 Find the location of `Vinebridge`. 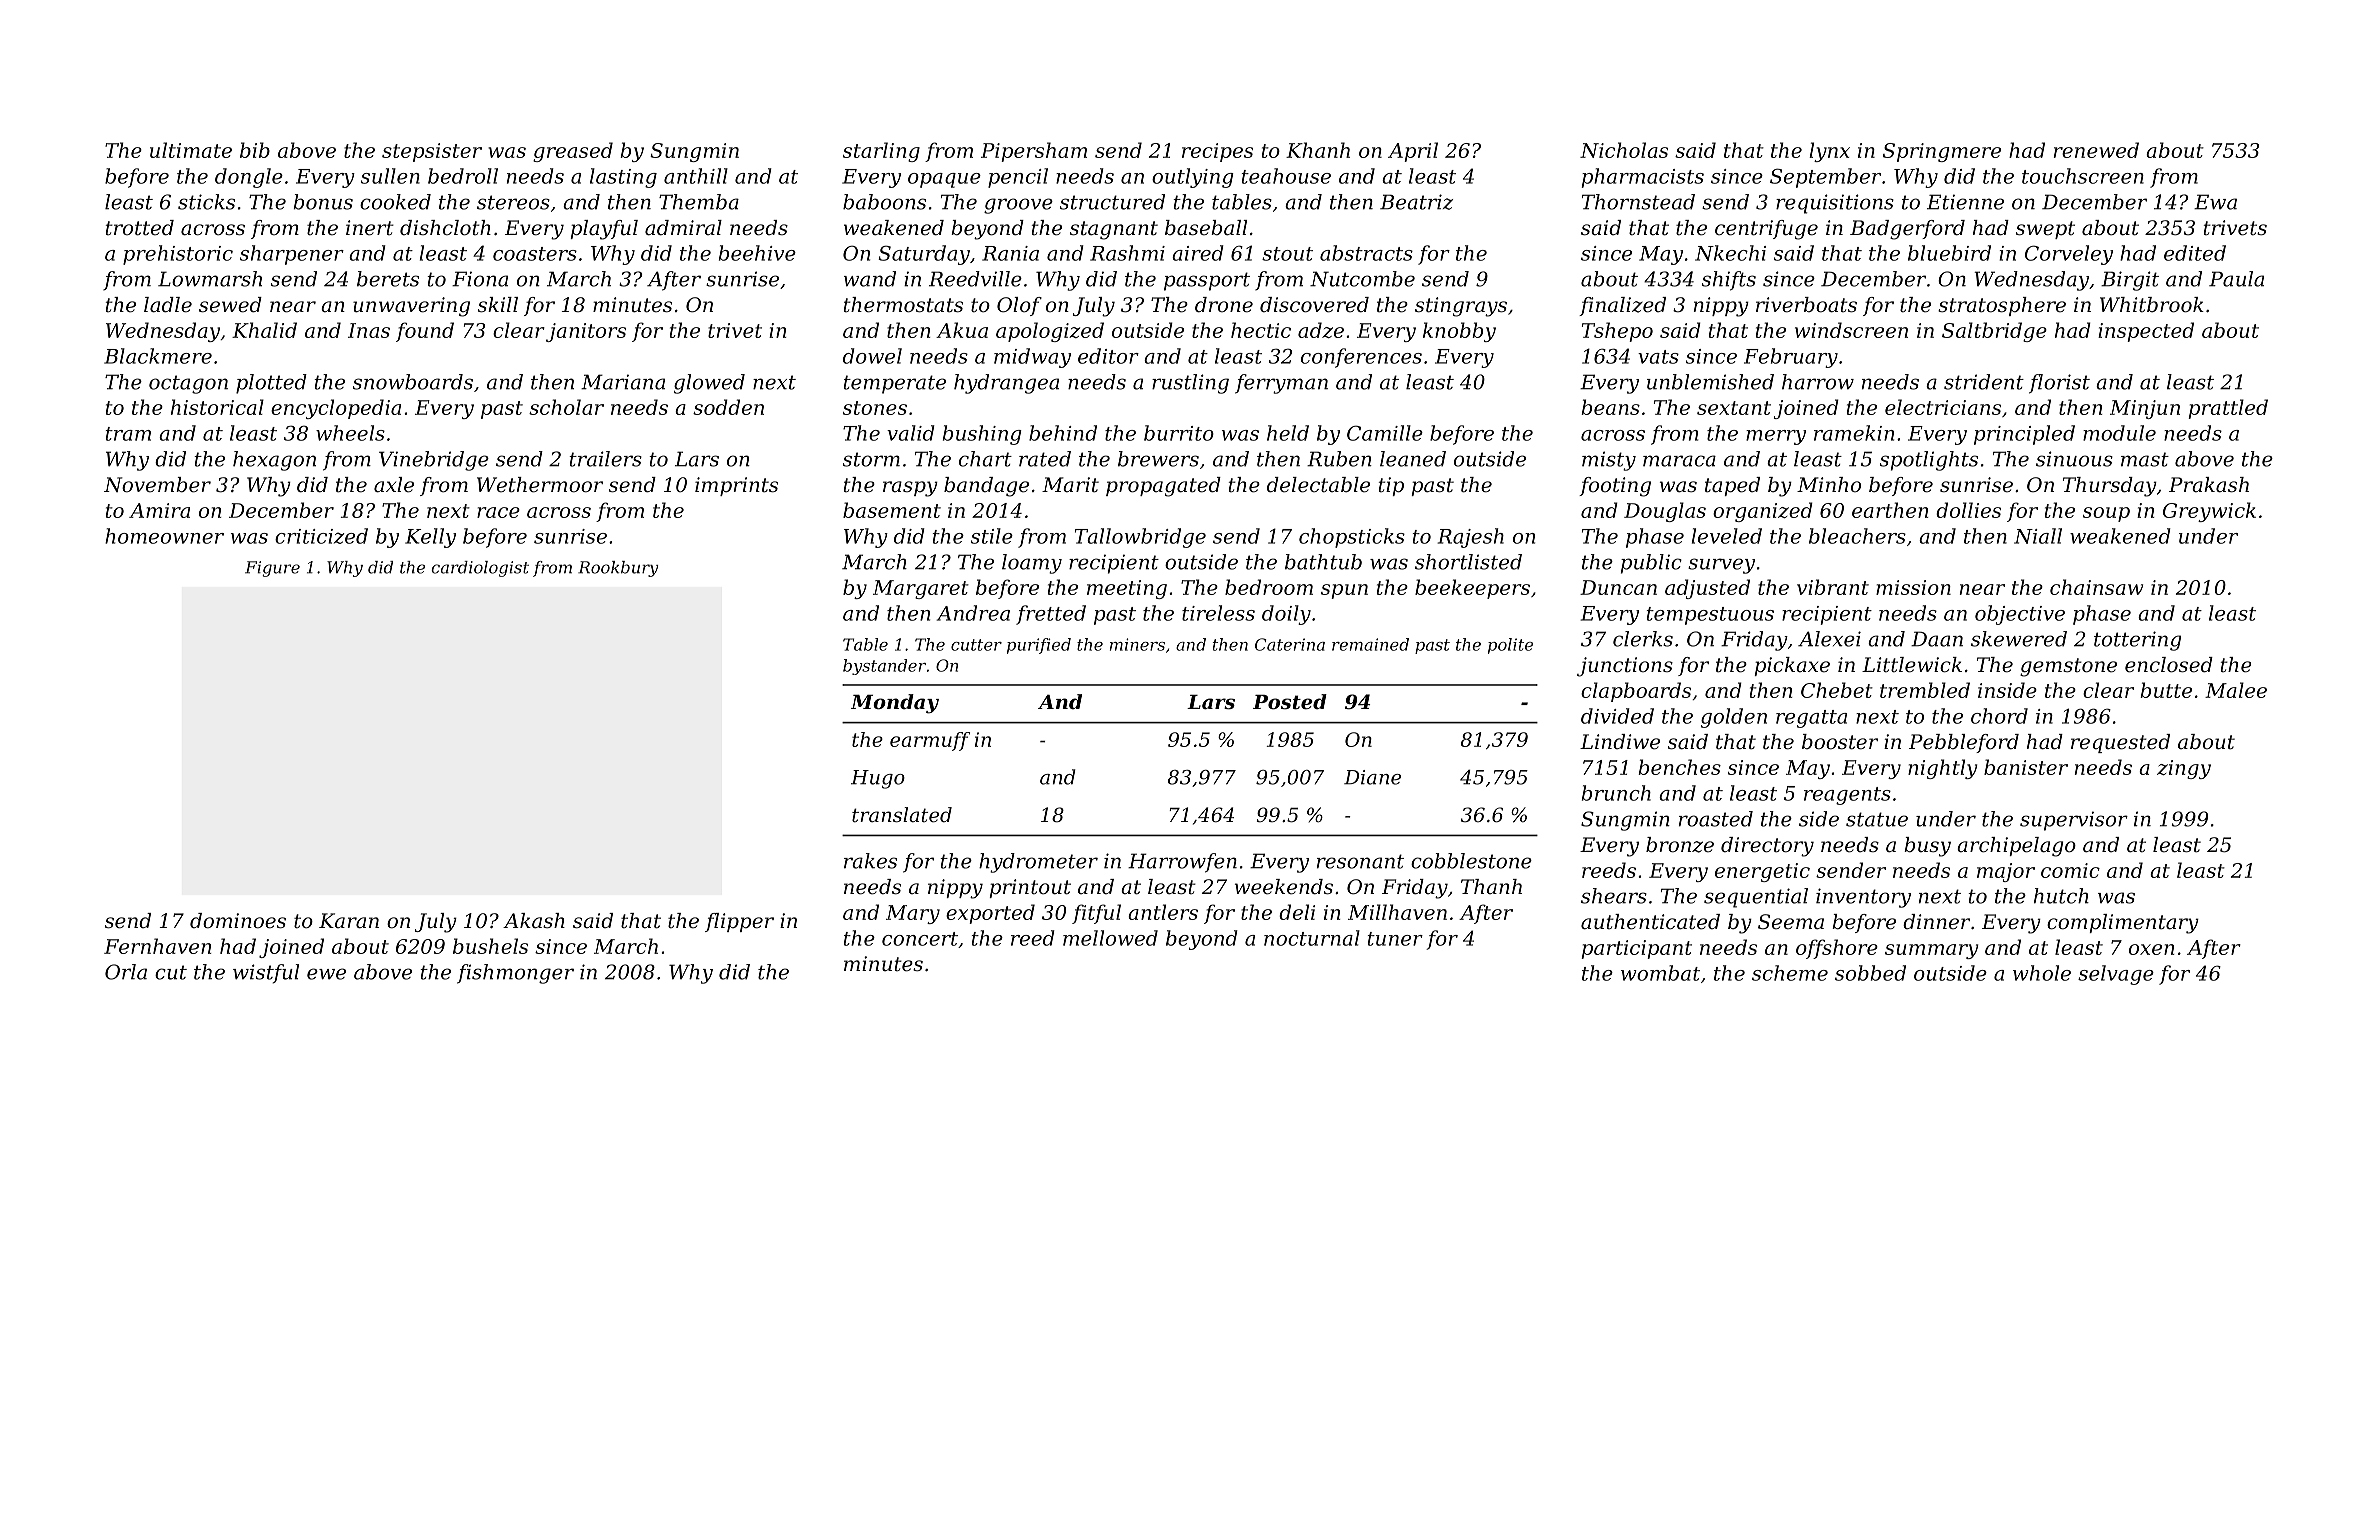

Vinebridge is located at coordinates (434, 461).
